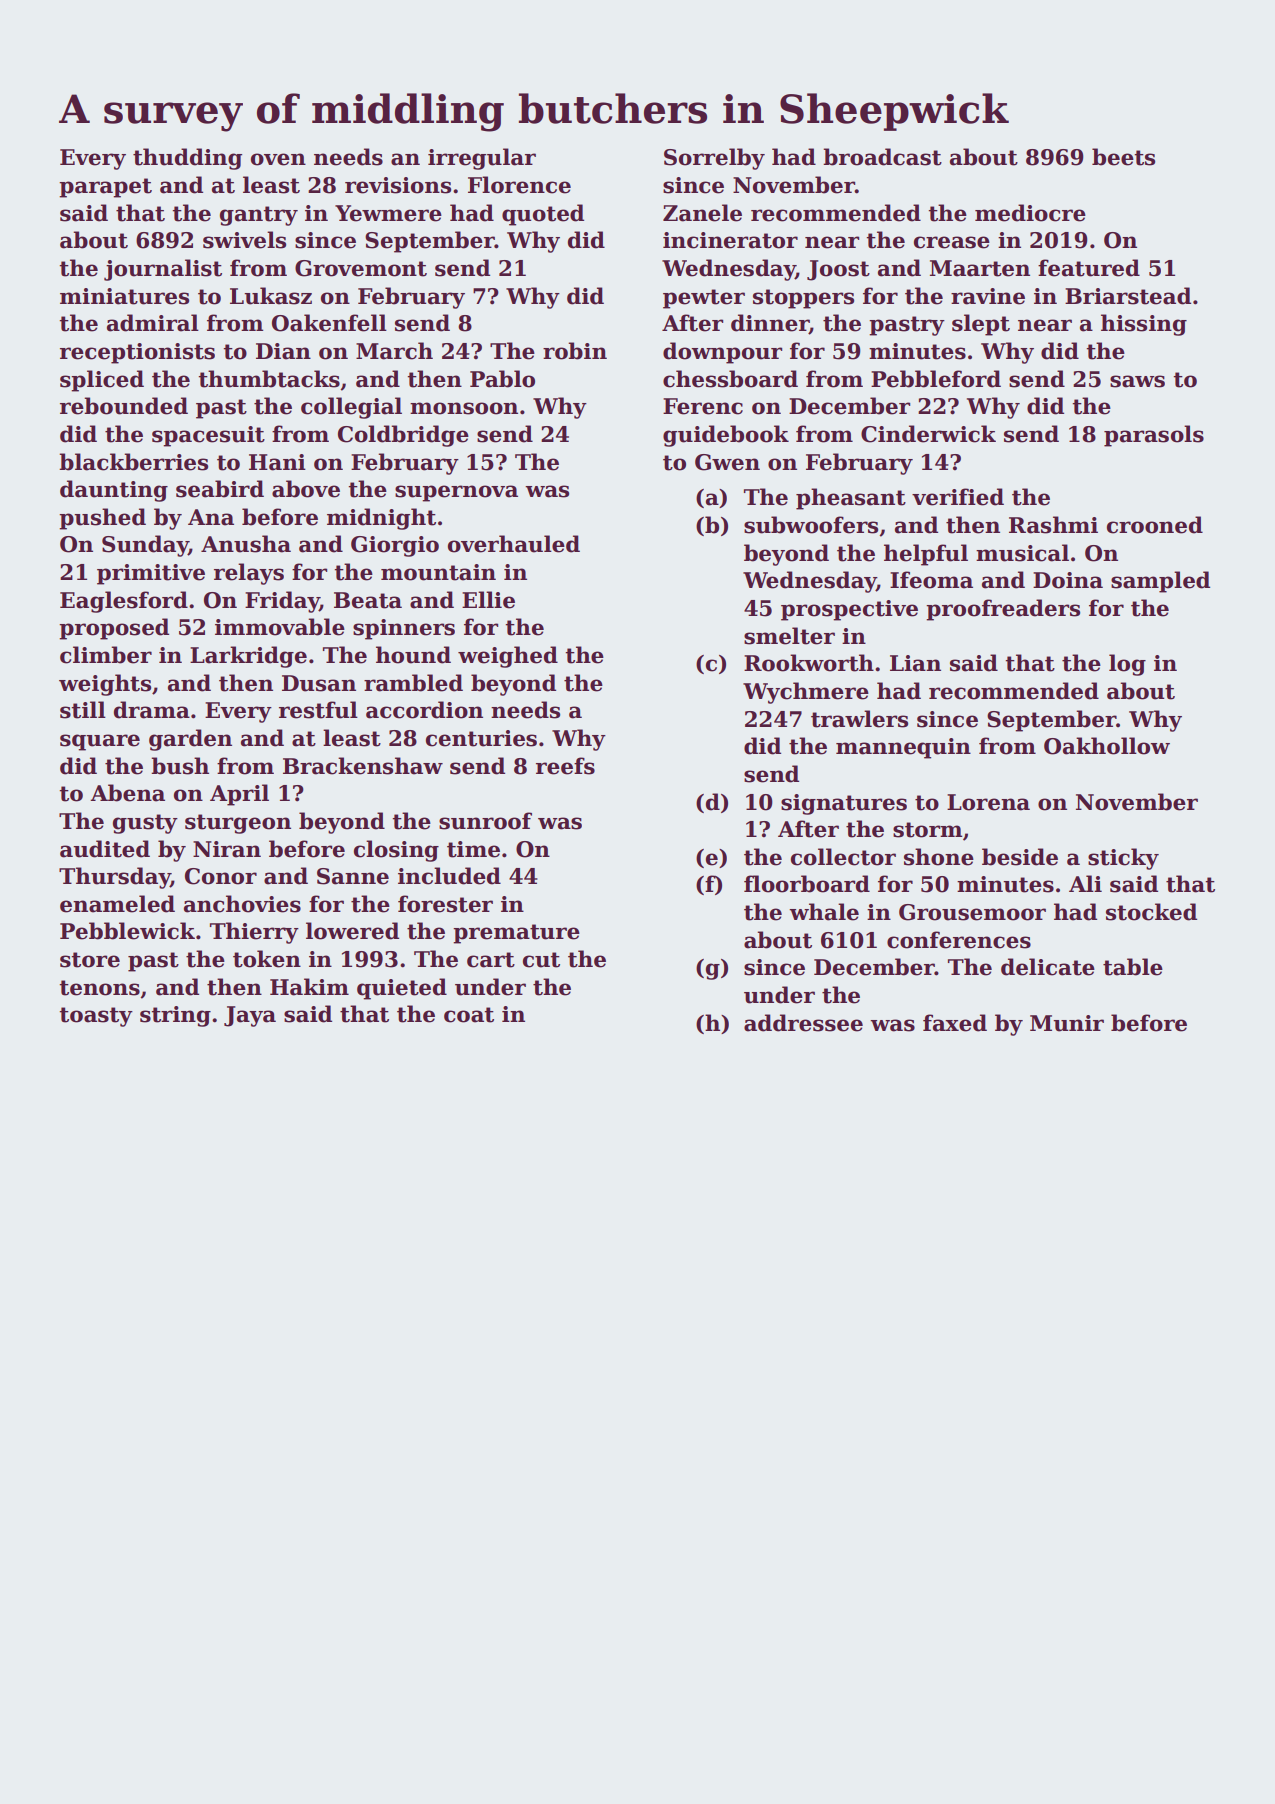 This screenshot has height=1804, width=1275. What do you see at coordinates (1089, 268) in the screenshot?
I see `featured` at bounding box center [1089, 268].
